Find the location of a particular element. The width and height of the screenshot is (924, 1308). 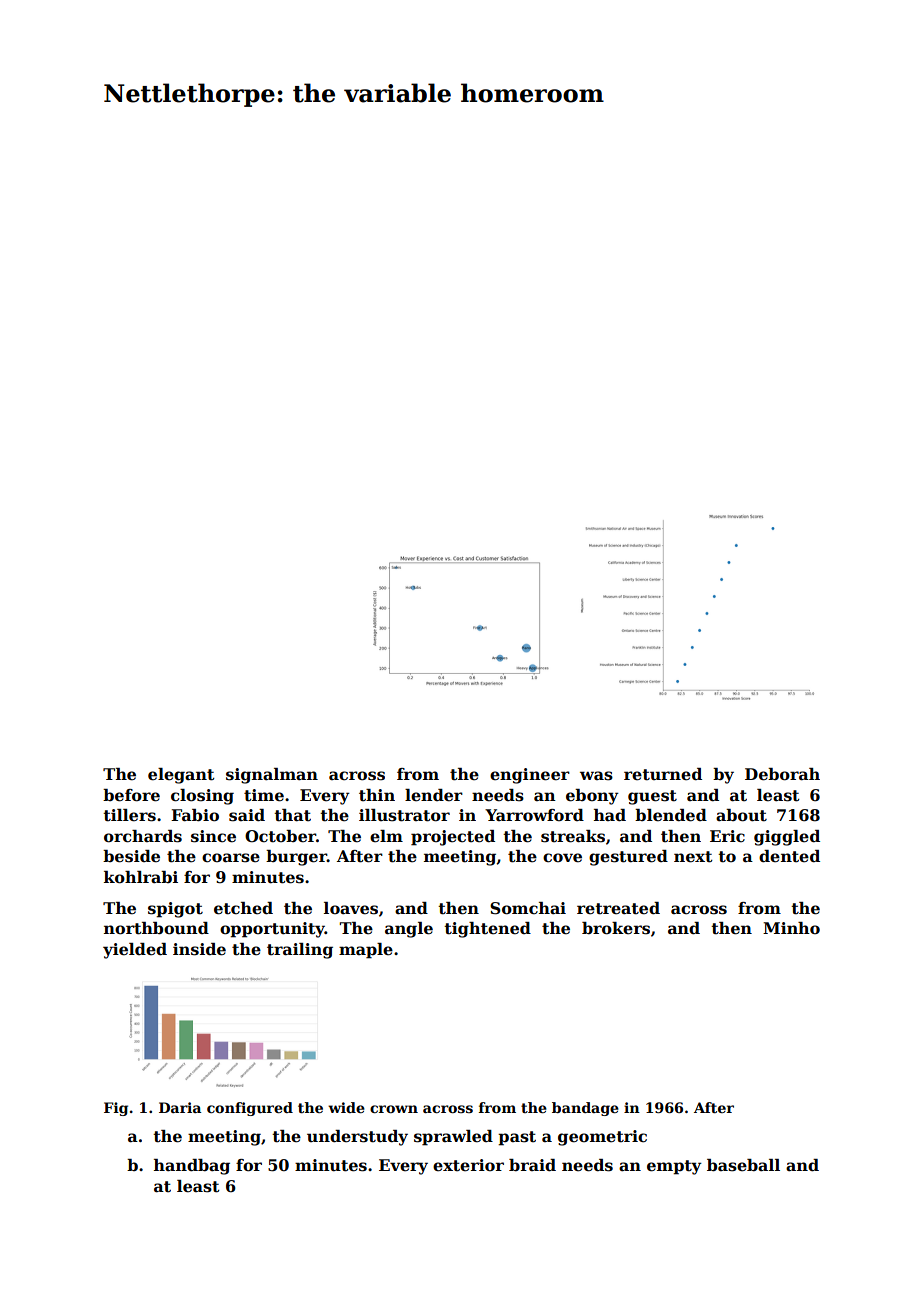

loaves is located at coordinates (351, 908).
